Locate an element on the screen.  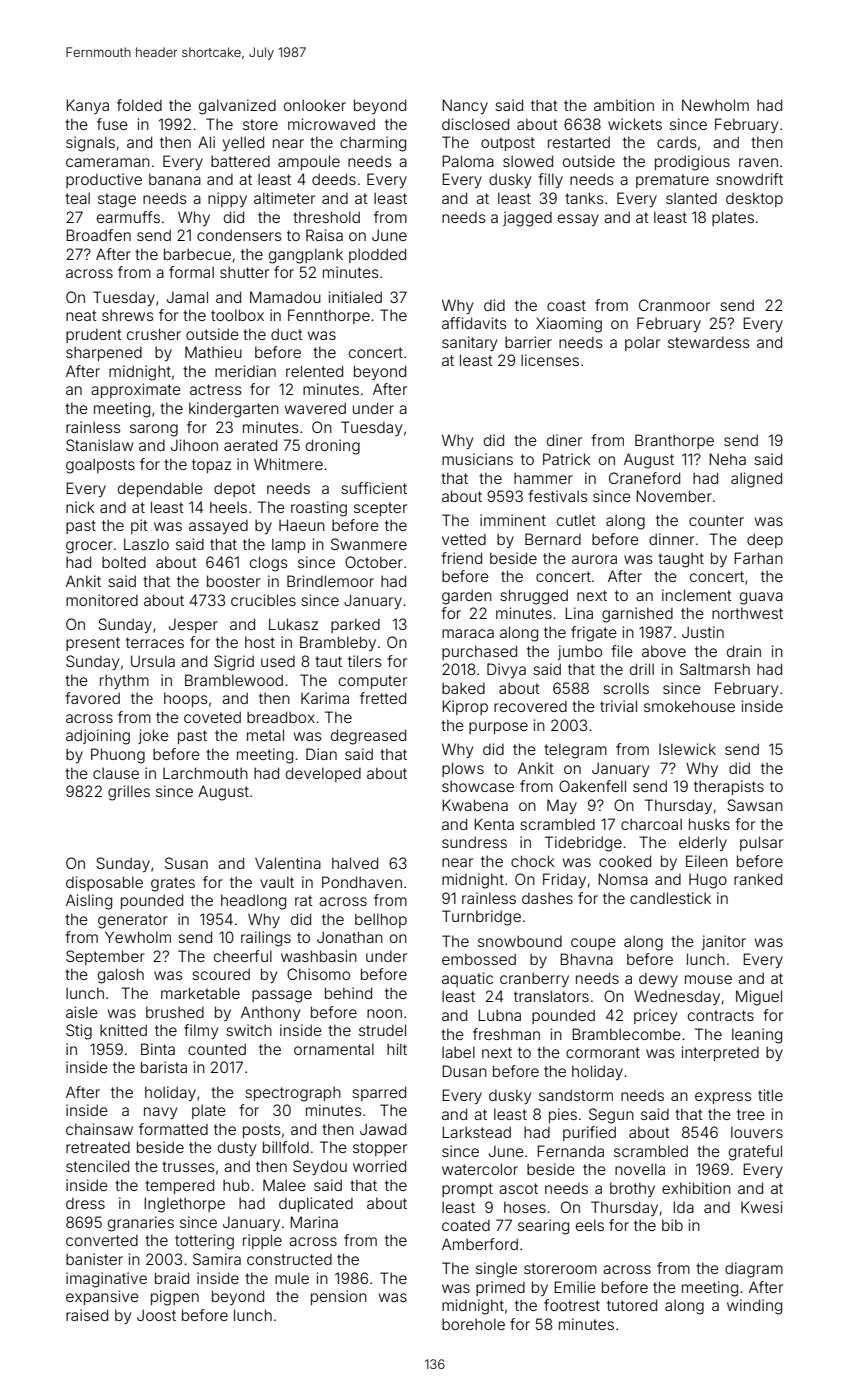
scepter is located at coordinates (380, 509).
